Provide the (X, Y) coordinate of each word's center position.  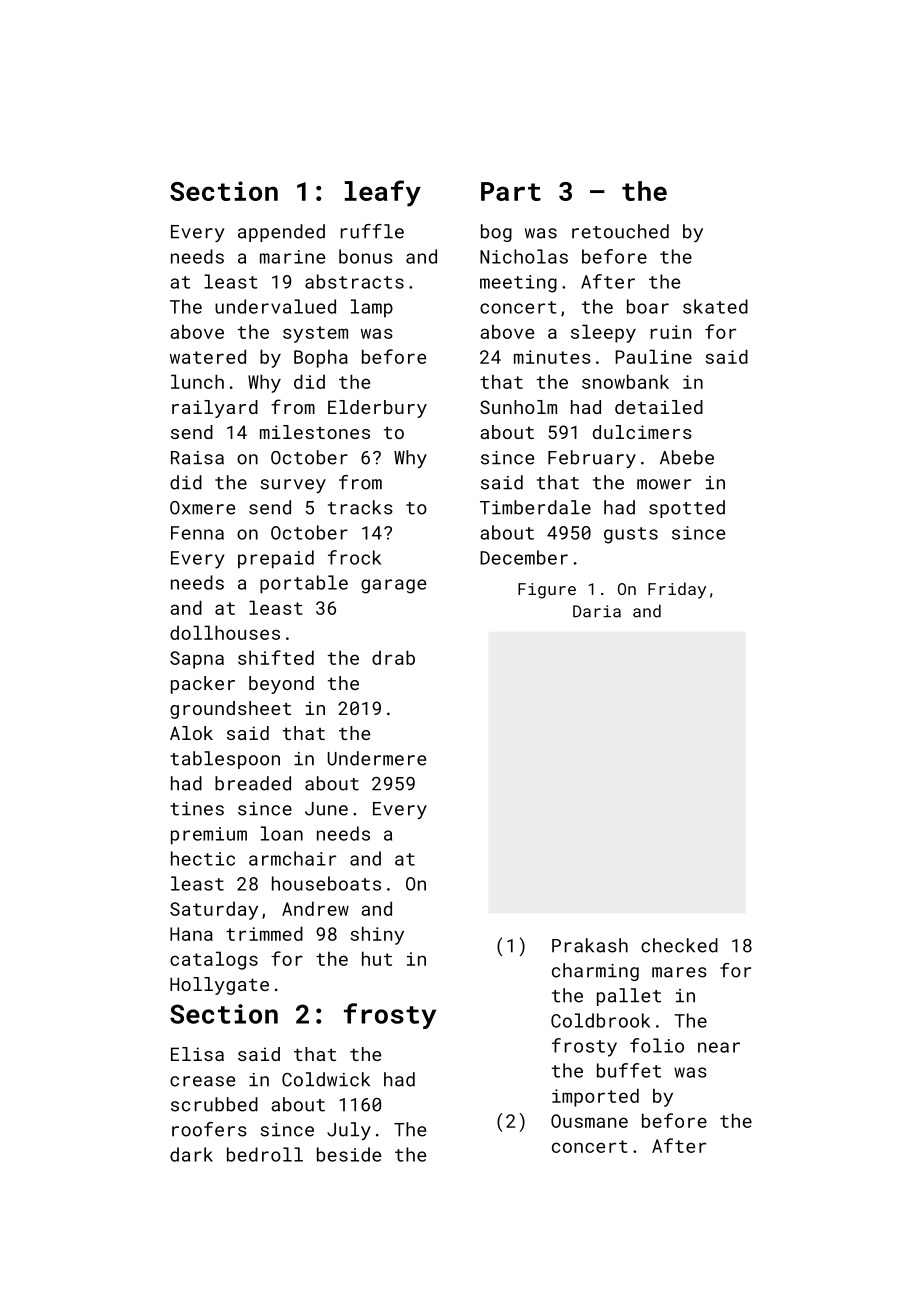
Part (511, 191)
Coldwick (326, 1079)
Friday (677, 590)
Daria (597, 611)
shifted (276, 657)
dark (191, 1154)
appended (281, 233)
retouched (620, 231)
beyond (281, 685)
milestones (315, 432)
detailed (659, 407)
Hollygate (219, 986)
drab (393, 657)
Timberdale (535, 507)
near (719, 1047)
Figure (547, 591)
